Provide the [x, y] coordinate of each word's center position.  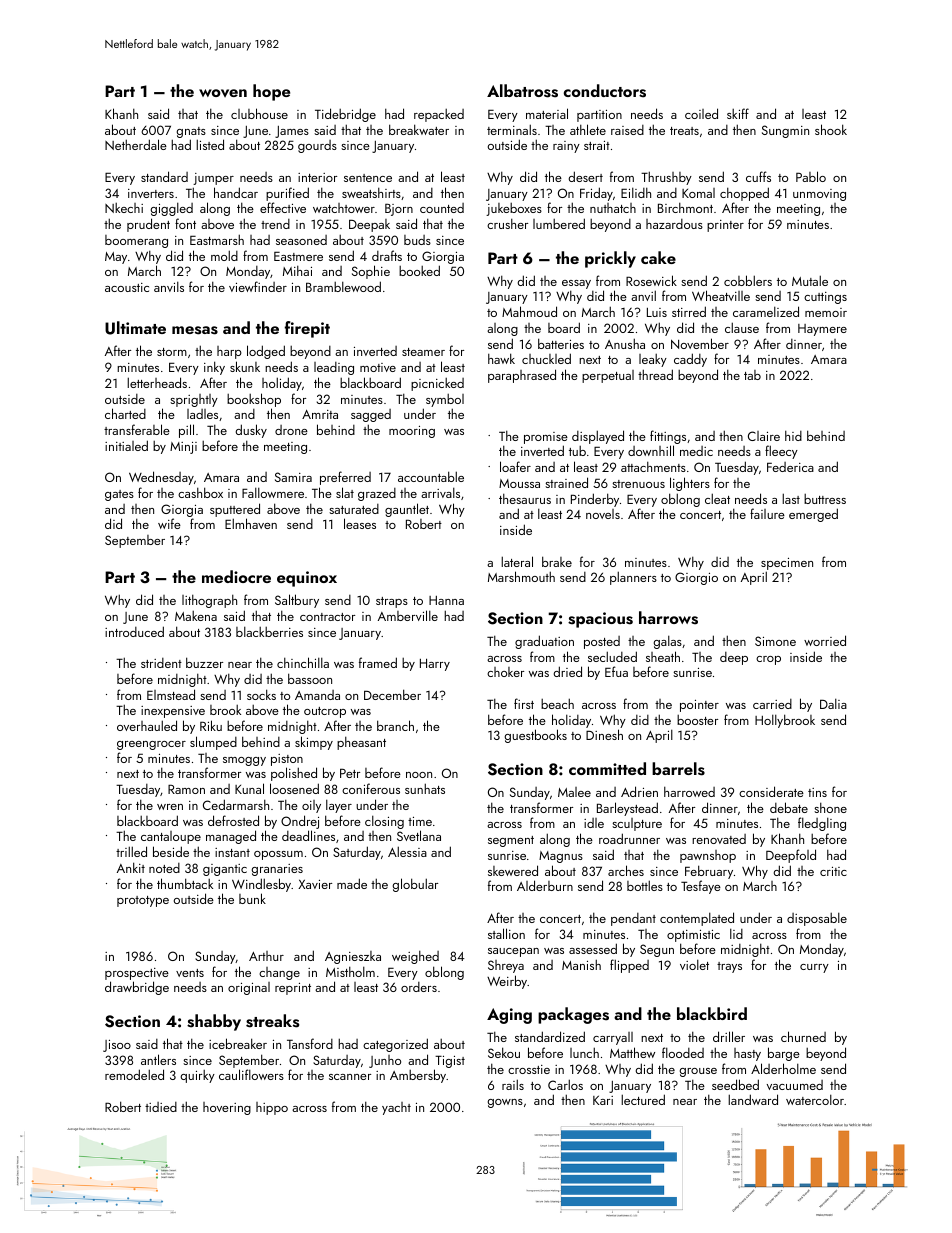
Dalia [833, 703]
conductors [605, 91]
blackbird [712, 1013]
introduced [134, 631]
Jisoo [117, 1046]
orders [419, 987]
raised [627, 130]
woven [223, 93]
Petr [350, 773]
